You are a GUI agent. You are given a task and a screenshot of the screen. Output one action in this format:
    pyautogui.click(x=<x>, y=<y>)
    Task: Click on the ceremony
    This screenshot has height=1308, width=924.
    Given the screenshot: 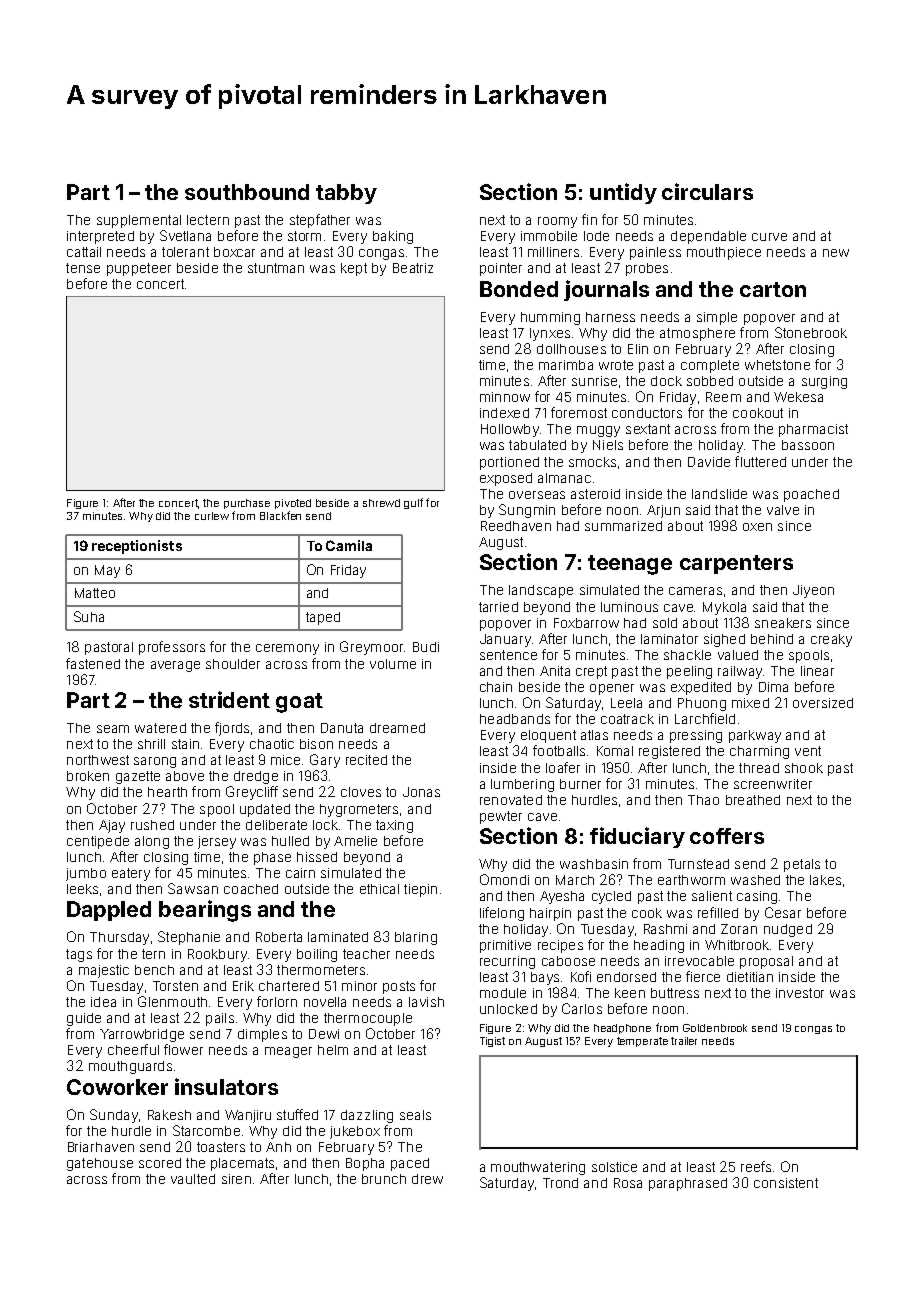 What is the action you would take?
    pyautogui.click(x=287, y=649)
